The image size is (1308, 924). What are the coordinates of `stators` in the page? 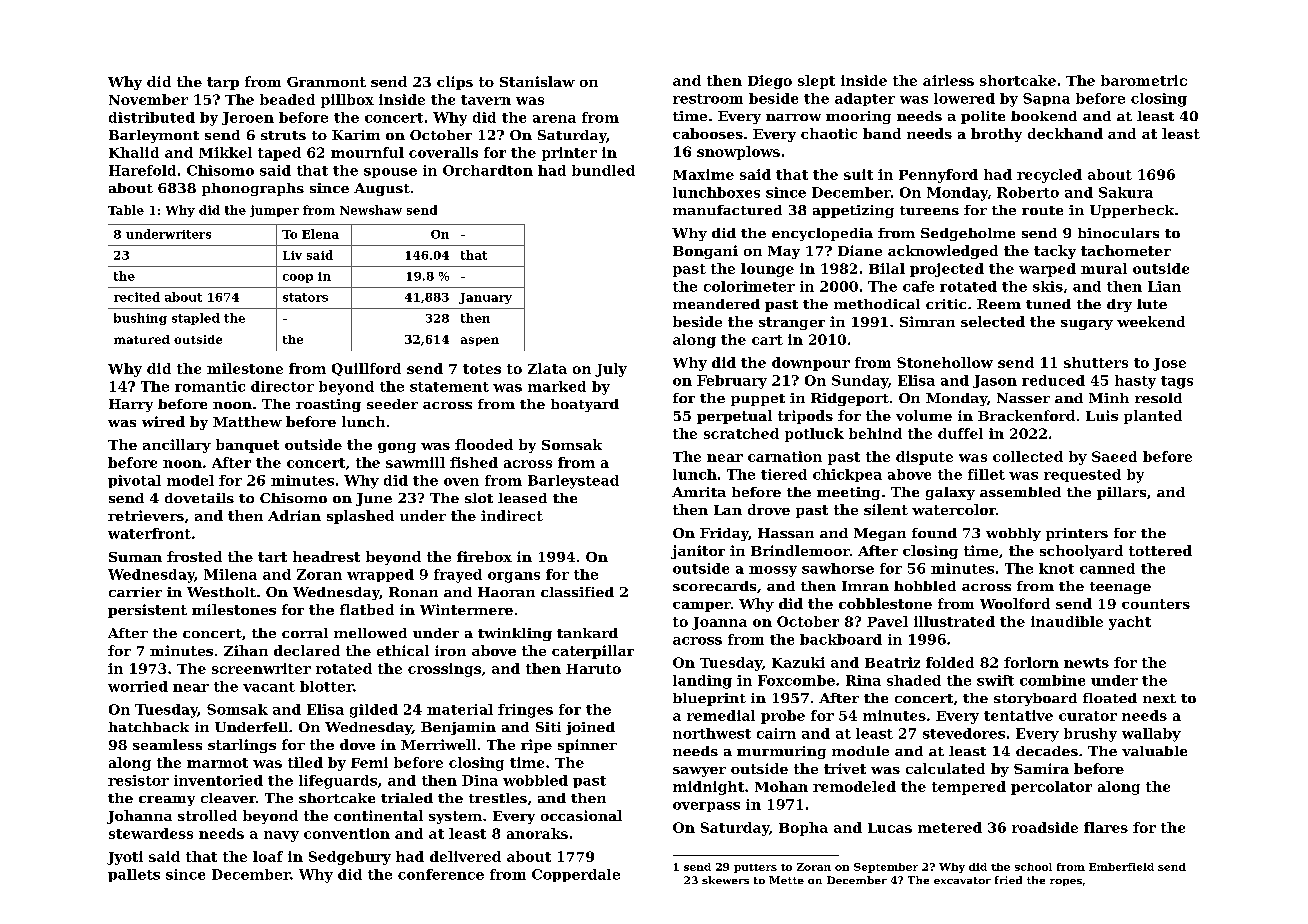 It's located at (305, 297).
